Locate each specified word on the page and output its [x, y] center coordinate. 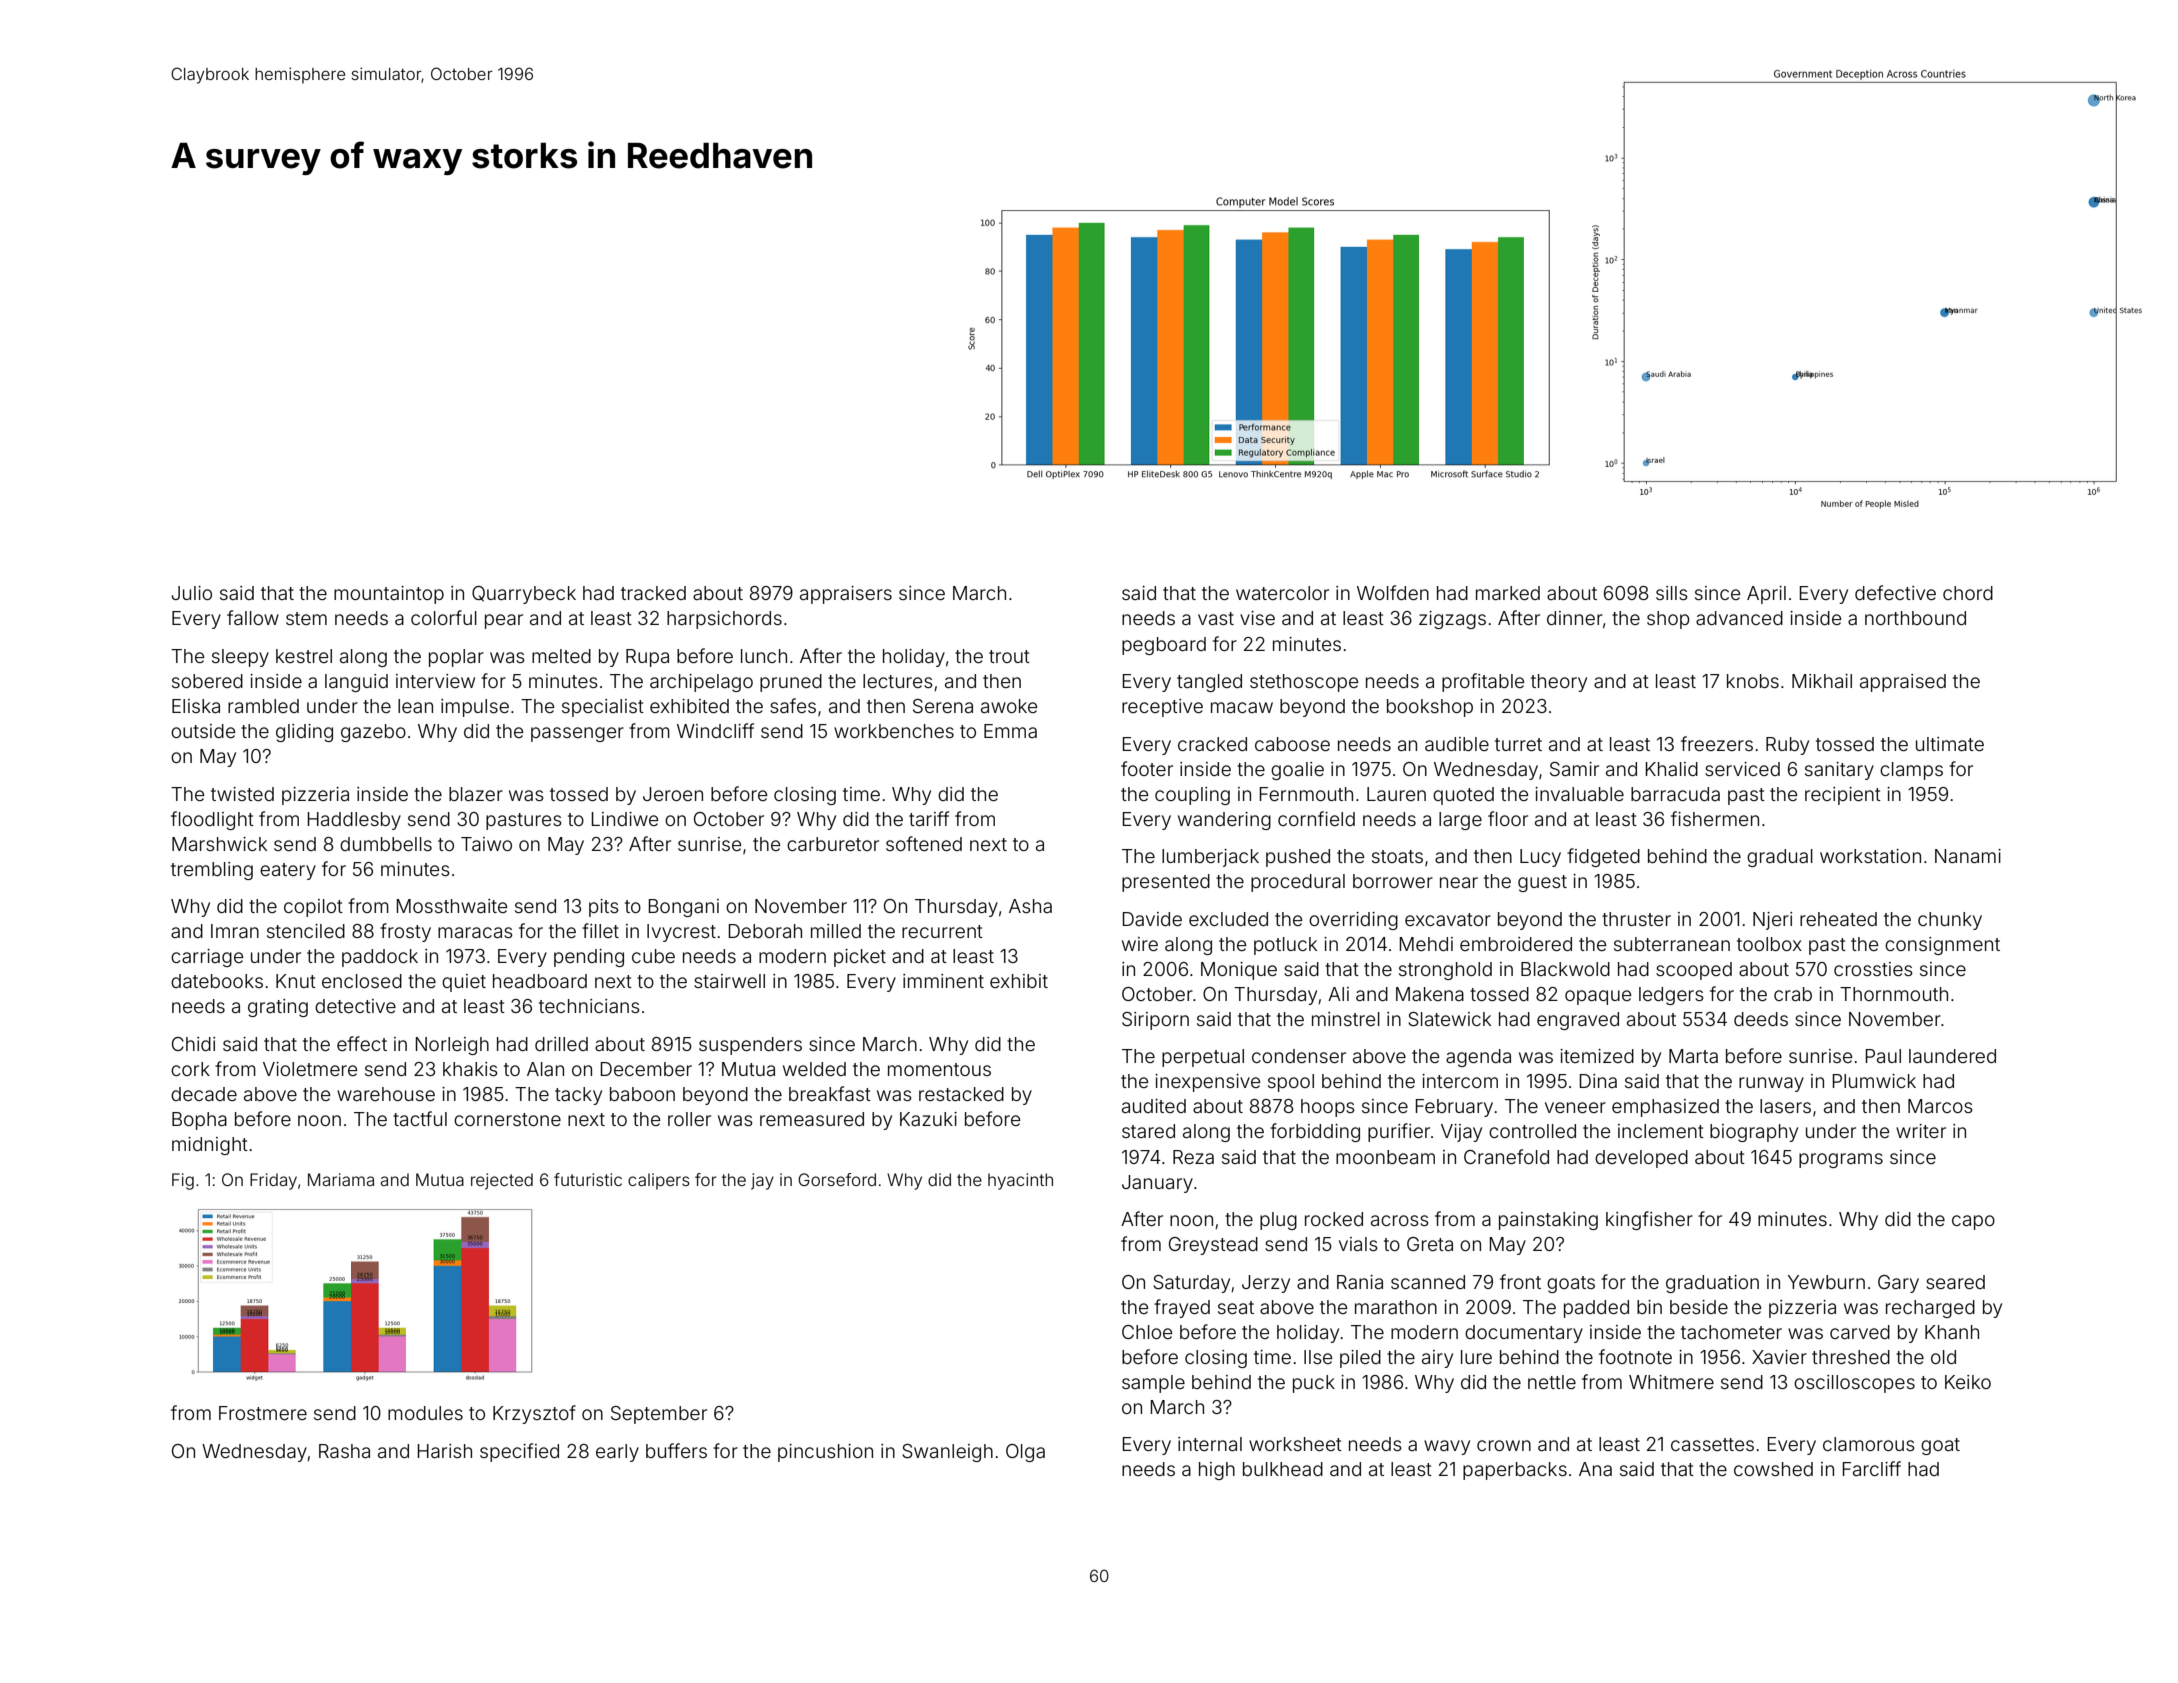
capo [1973, 1222]
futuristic [588, 1179]
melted [561, 656]
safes [793, 705]
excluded [1228, 919]
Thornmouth [1894, 994]
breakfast [830, 1093]
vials [1358, 1244]
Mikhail [1822, 681]
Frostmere [263, 1413]
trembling [212, 871]
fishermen [1715, 818]
